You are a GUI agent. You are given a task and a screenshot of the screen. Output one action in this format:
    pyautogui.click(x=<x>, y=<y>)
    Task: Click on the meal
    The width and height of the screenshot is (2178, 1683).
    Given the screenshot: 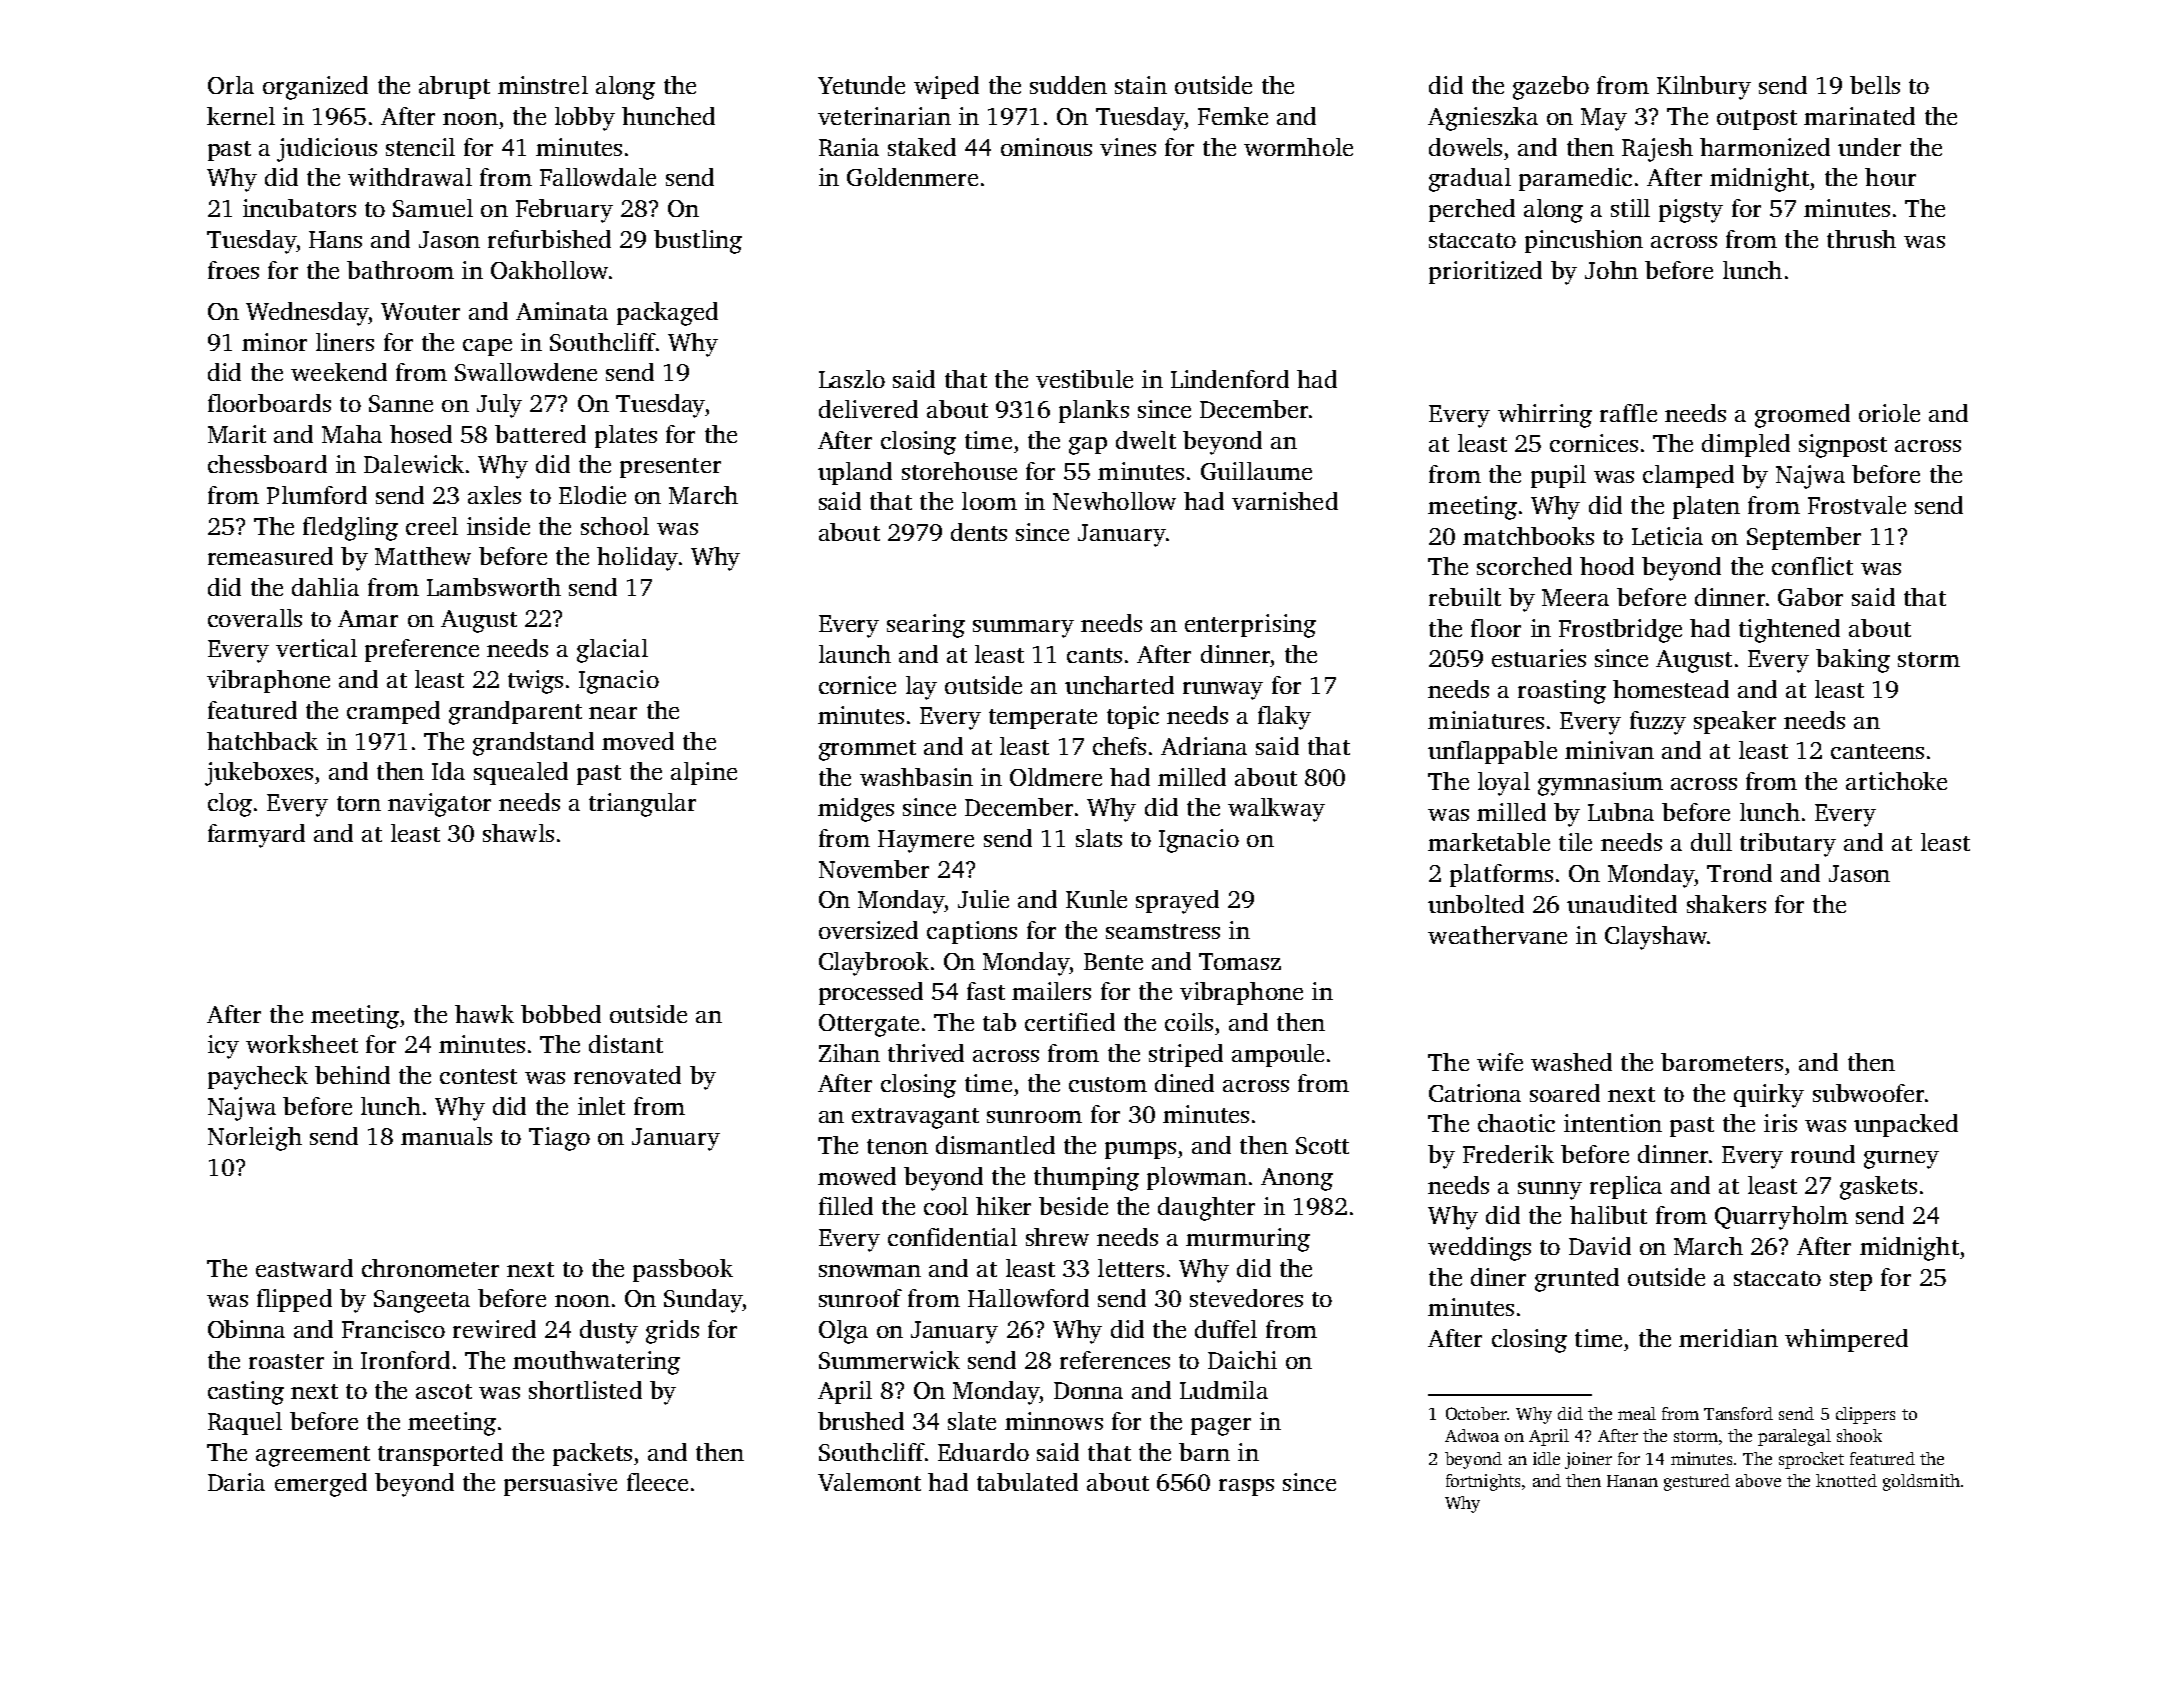 What is the action you would take?
    pyautogui.click(x=1637, y=1413)
